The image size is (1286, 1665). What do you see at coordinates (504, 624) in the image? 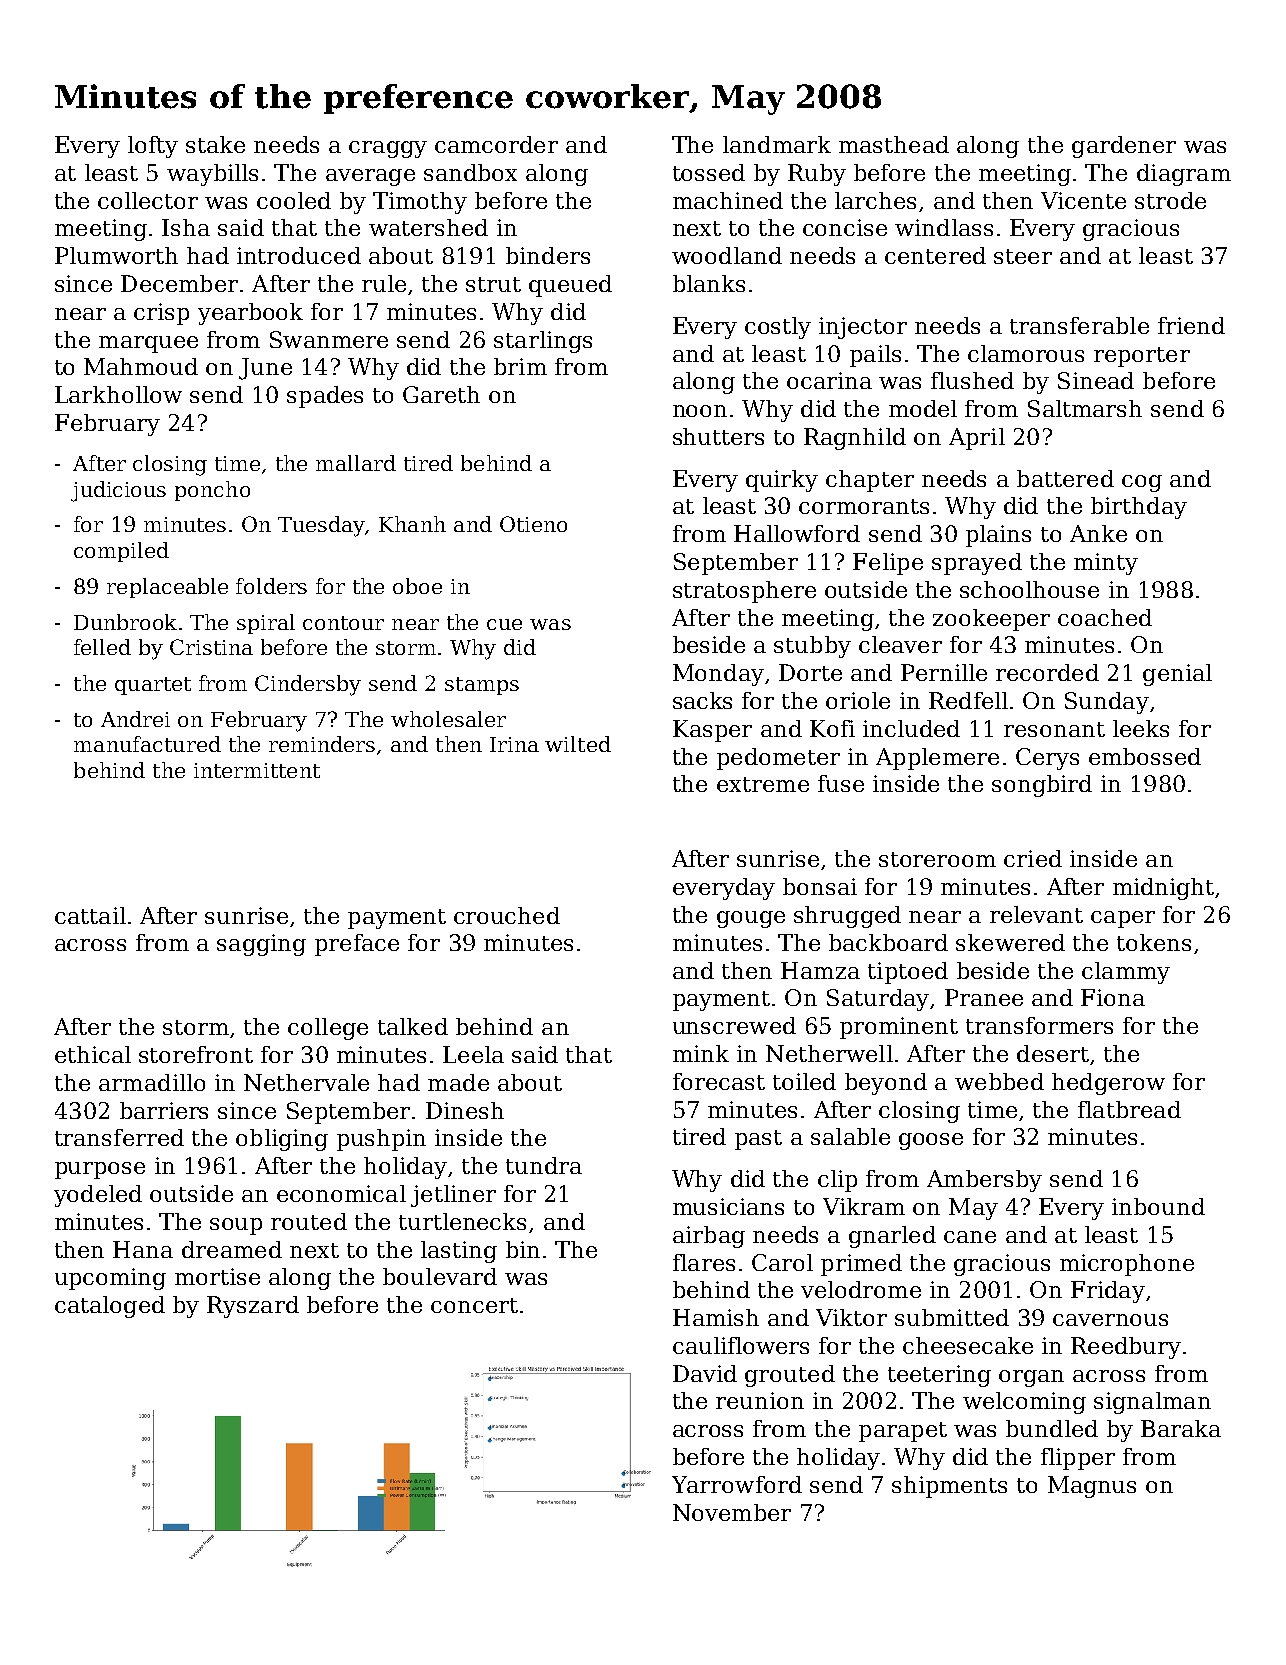
I see `cue` at bounding box center [504, 624].
